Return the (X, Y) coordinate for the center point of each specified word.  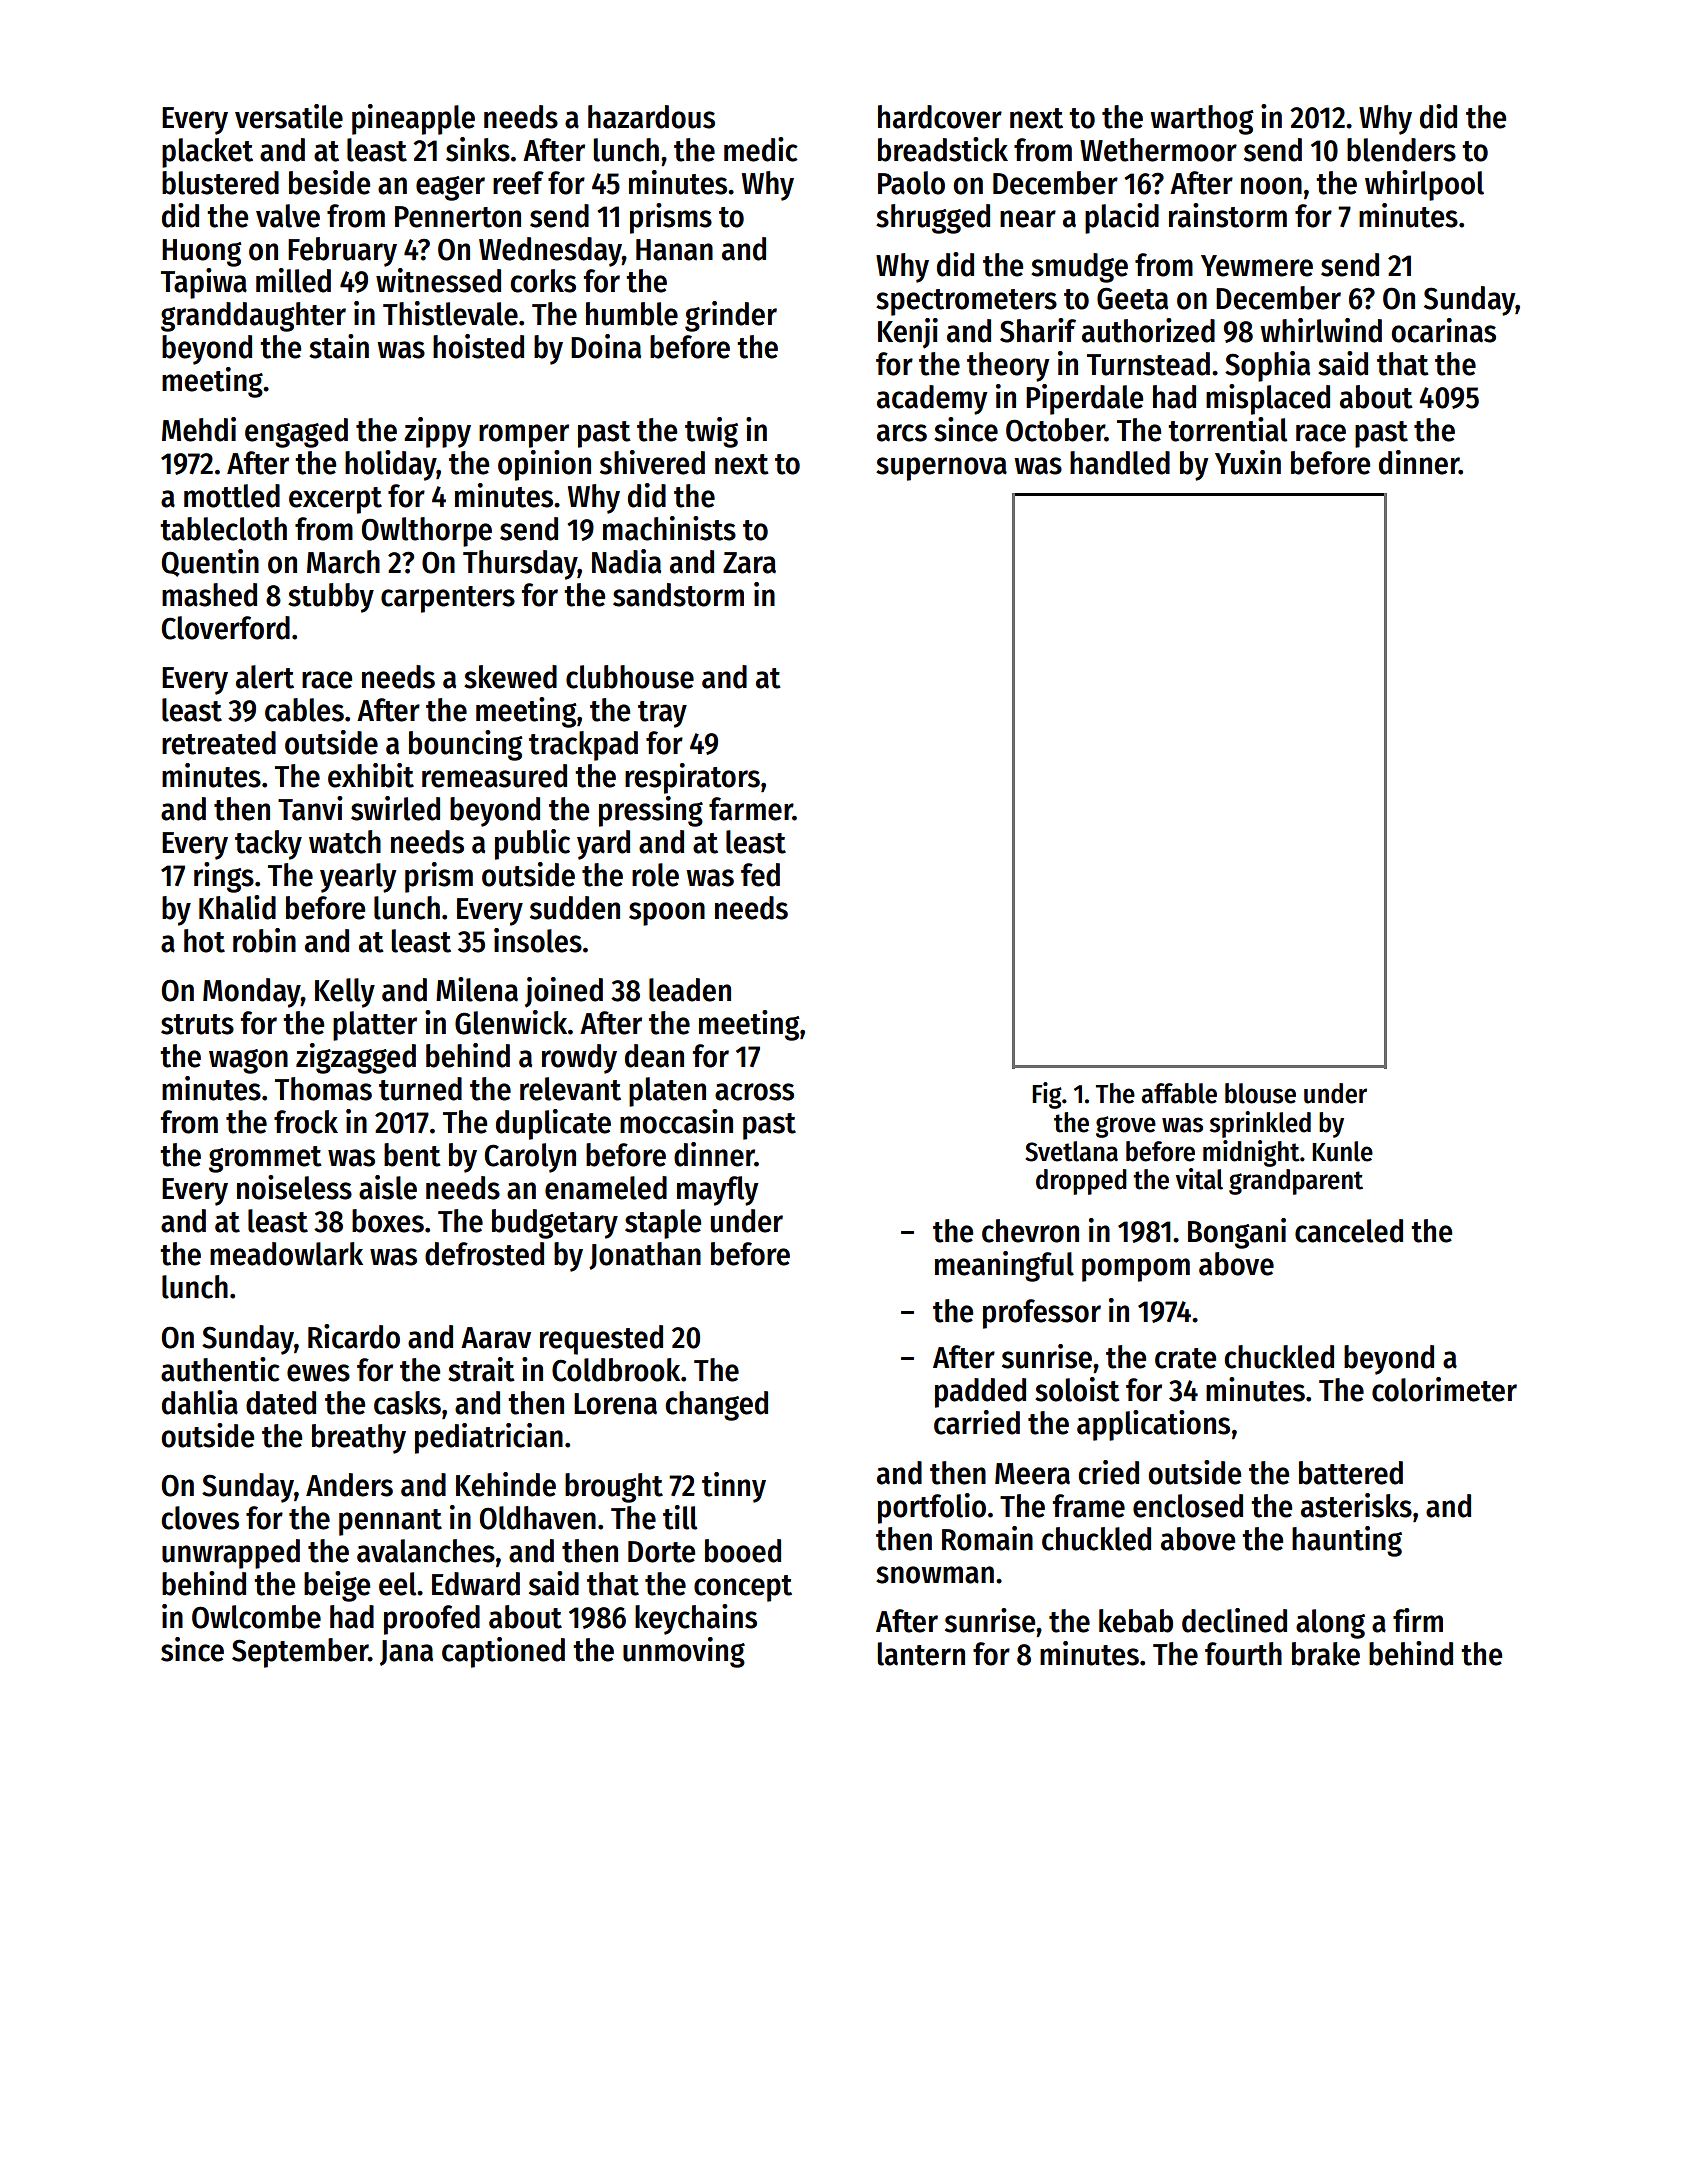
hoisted (478, 346)
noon (1271, 186)
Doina (606, 346)
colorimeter (1444, 1389)
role (655, 875)
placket (207, 153)
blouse (1260, 1093)
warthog (1202, 120)
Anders (349, 1485)
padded (980, 1393)
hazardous (651, 117)
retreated (219, 743)
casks (407, 1403)
